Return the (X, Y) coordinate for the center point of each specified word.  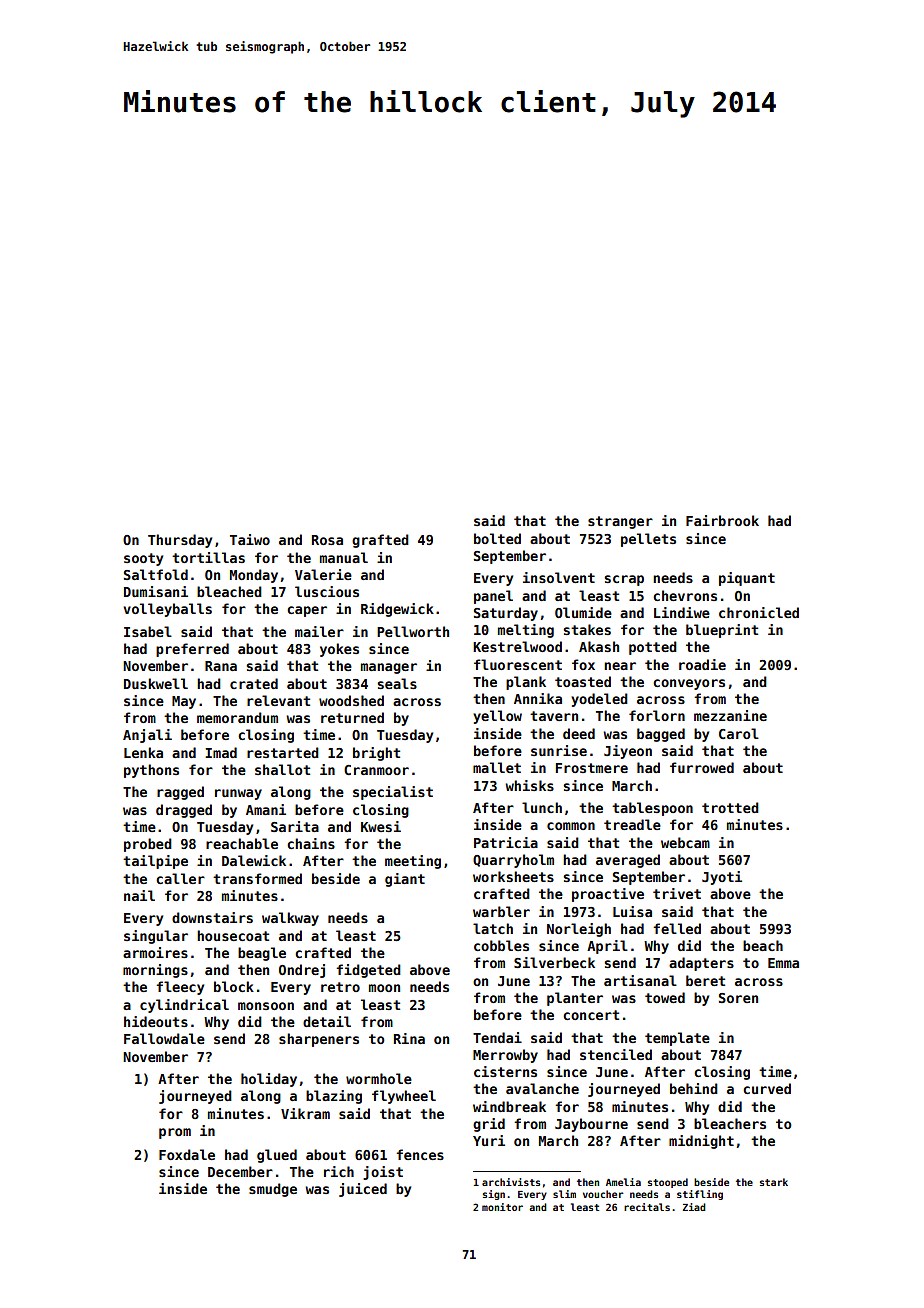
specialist (393, 793)
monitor (502, 1207)
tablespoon (652, 809)
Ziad (694, 1207)
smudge (273, 1190)
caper (307, 611)
